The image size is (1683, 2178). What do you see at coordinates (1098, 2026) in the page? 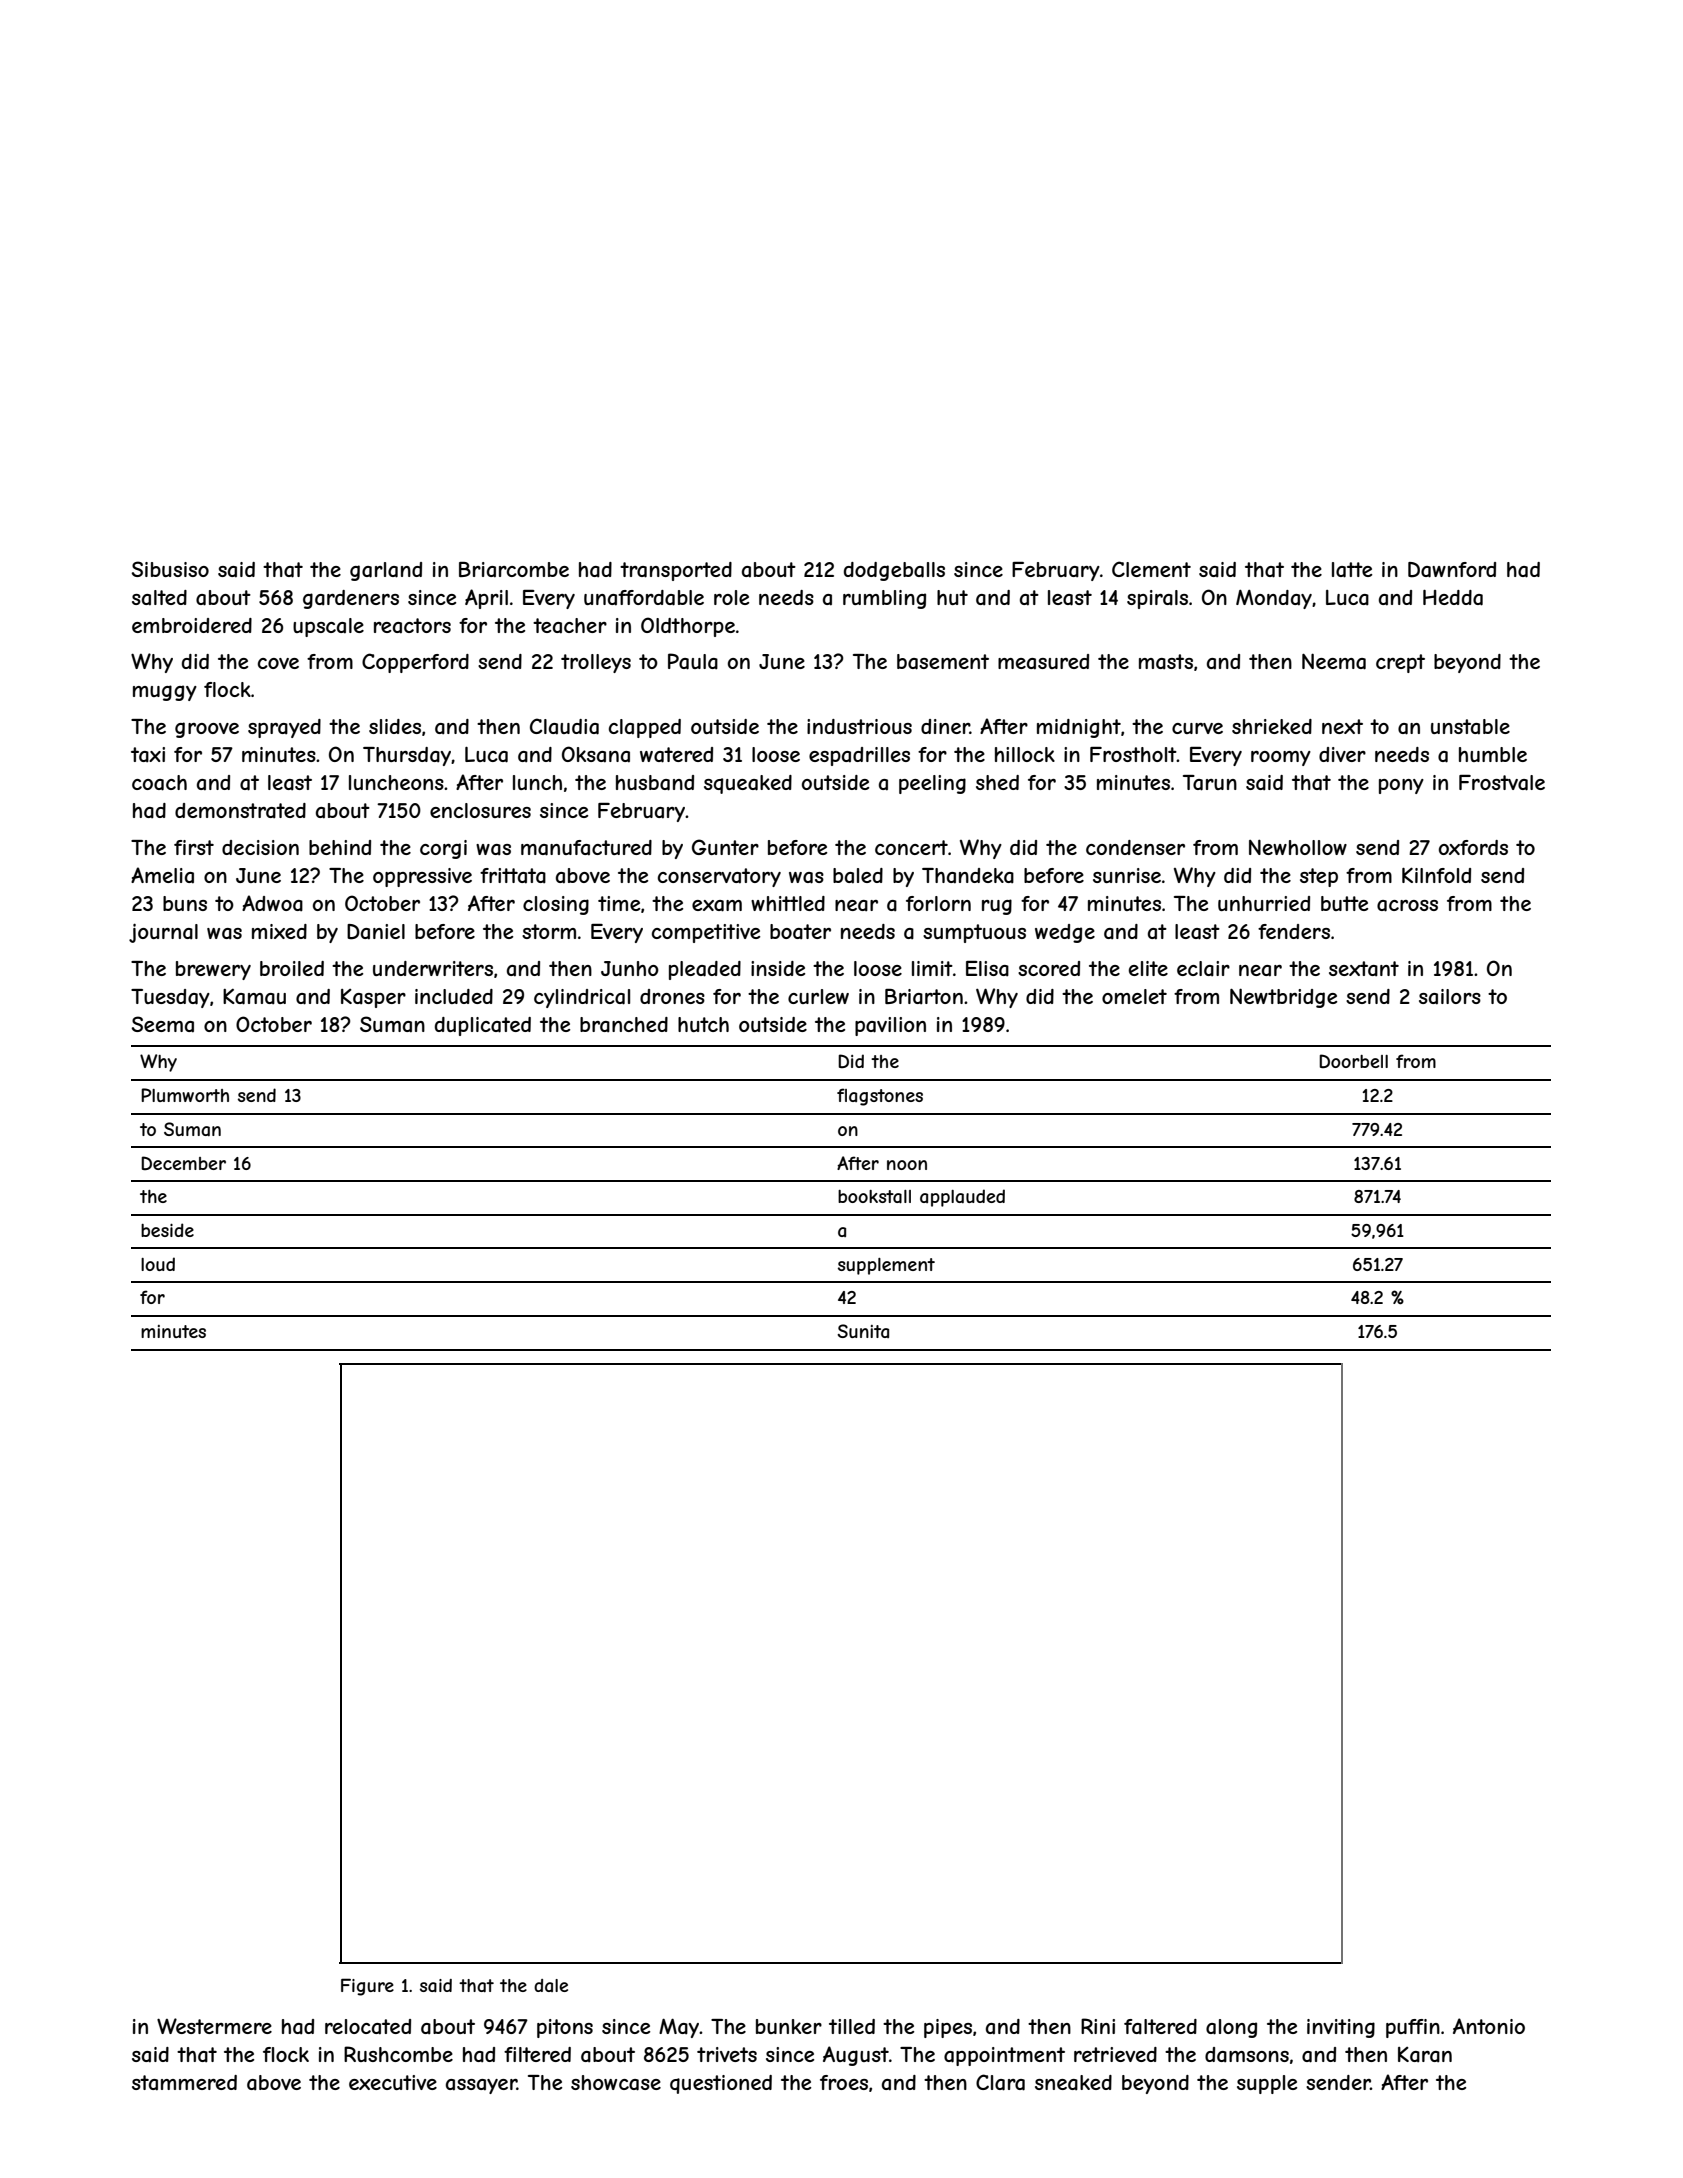
I see `Rini` at bounding box center [1098, 2026].
